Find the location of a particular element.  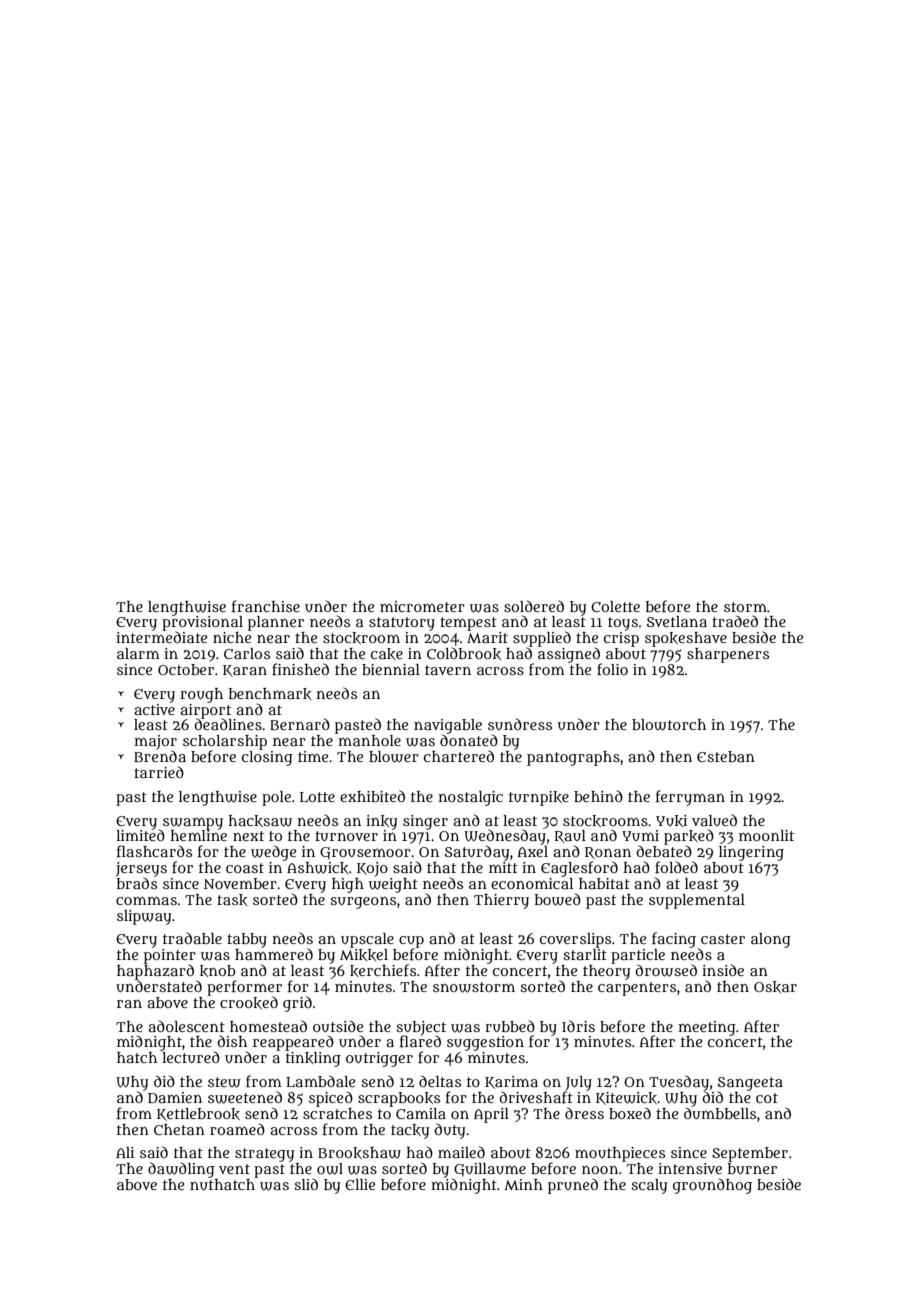

pointer is located at coordinates (170, 956).
